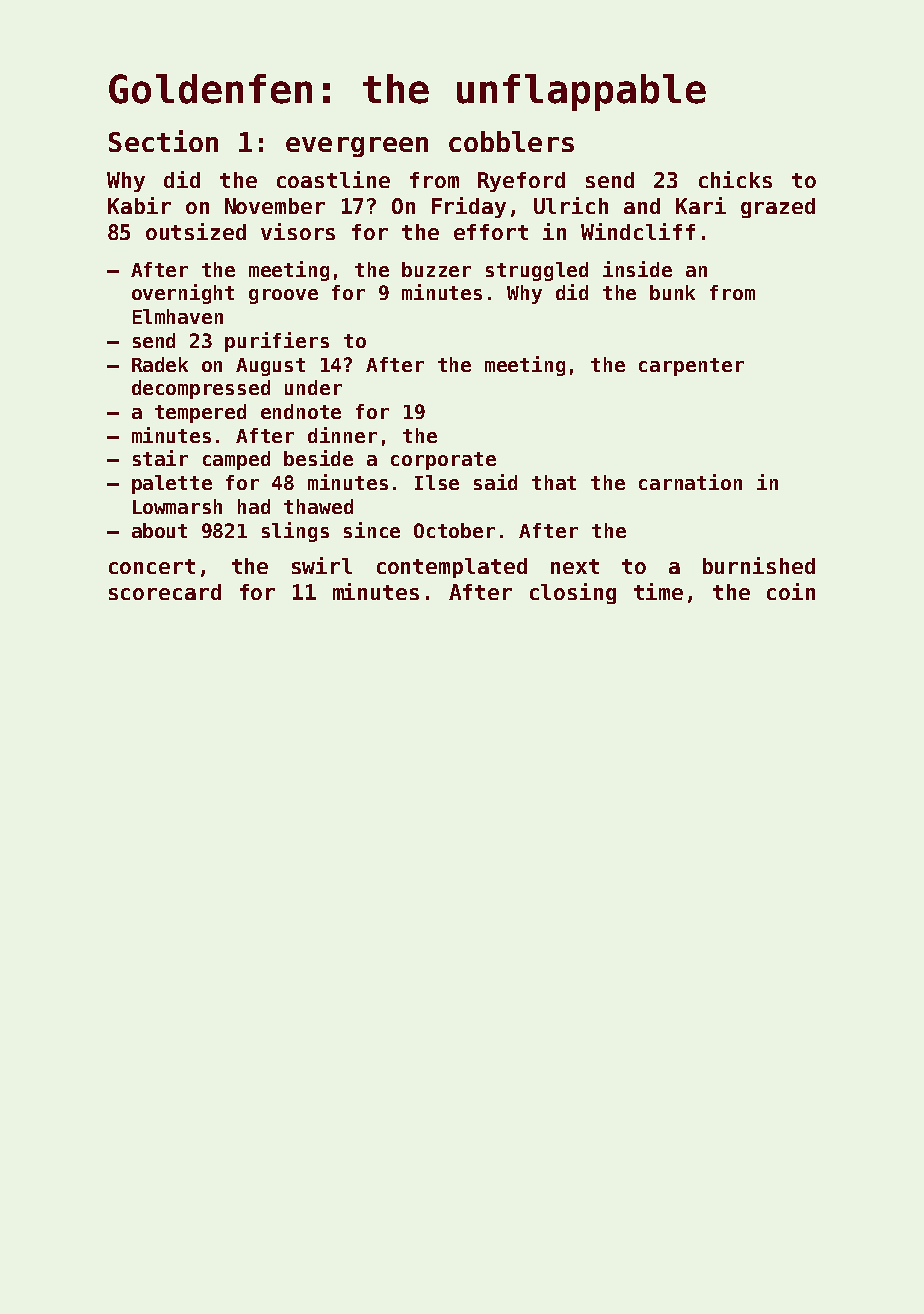 The height and width of the page is (1314, 924). Describe the element at coordinates (333, 179) in the page. I see `coastline` at that location.
